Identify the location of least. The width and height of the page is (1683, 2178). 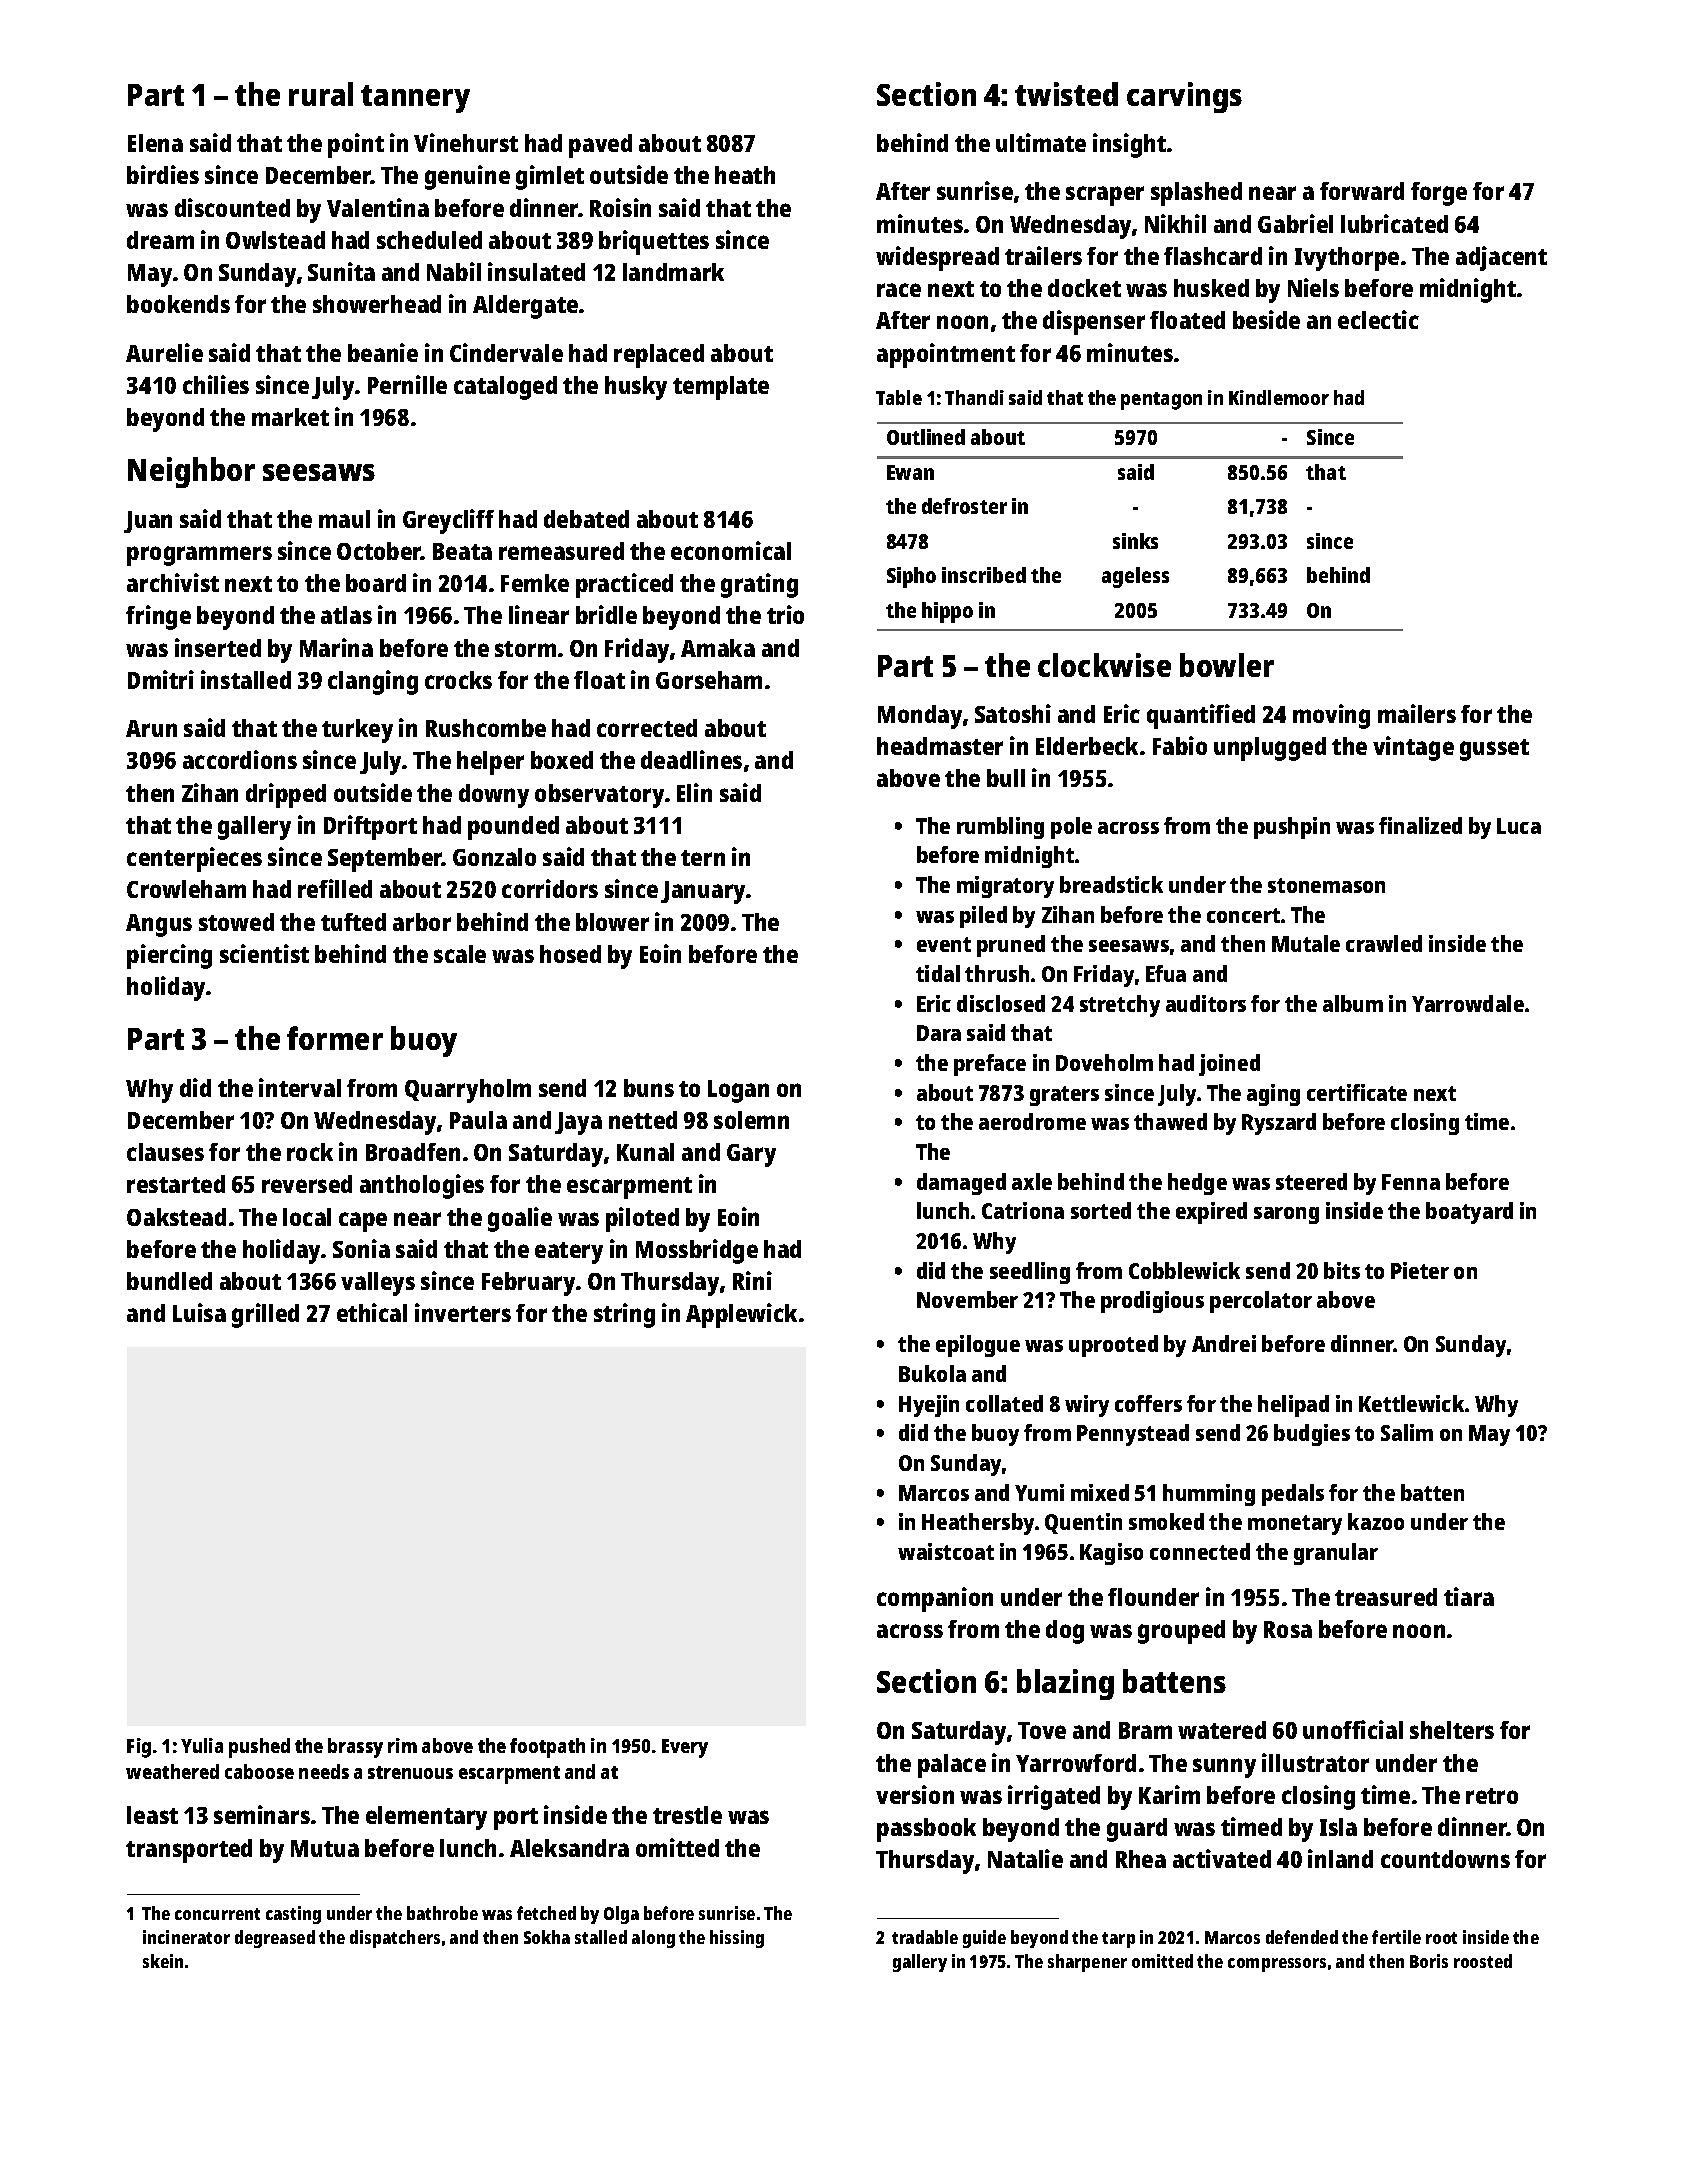
(152, 1815).
